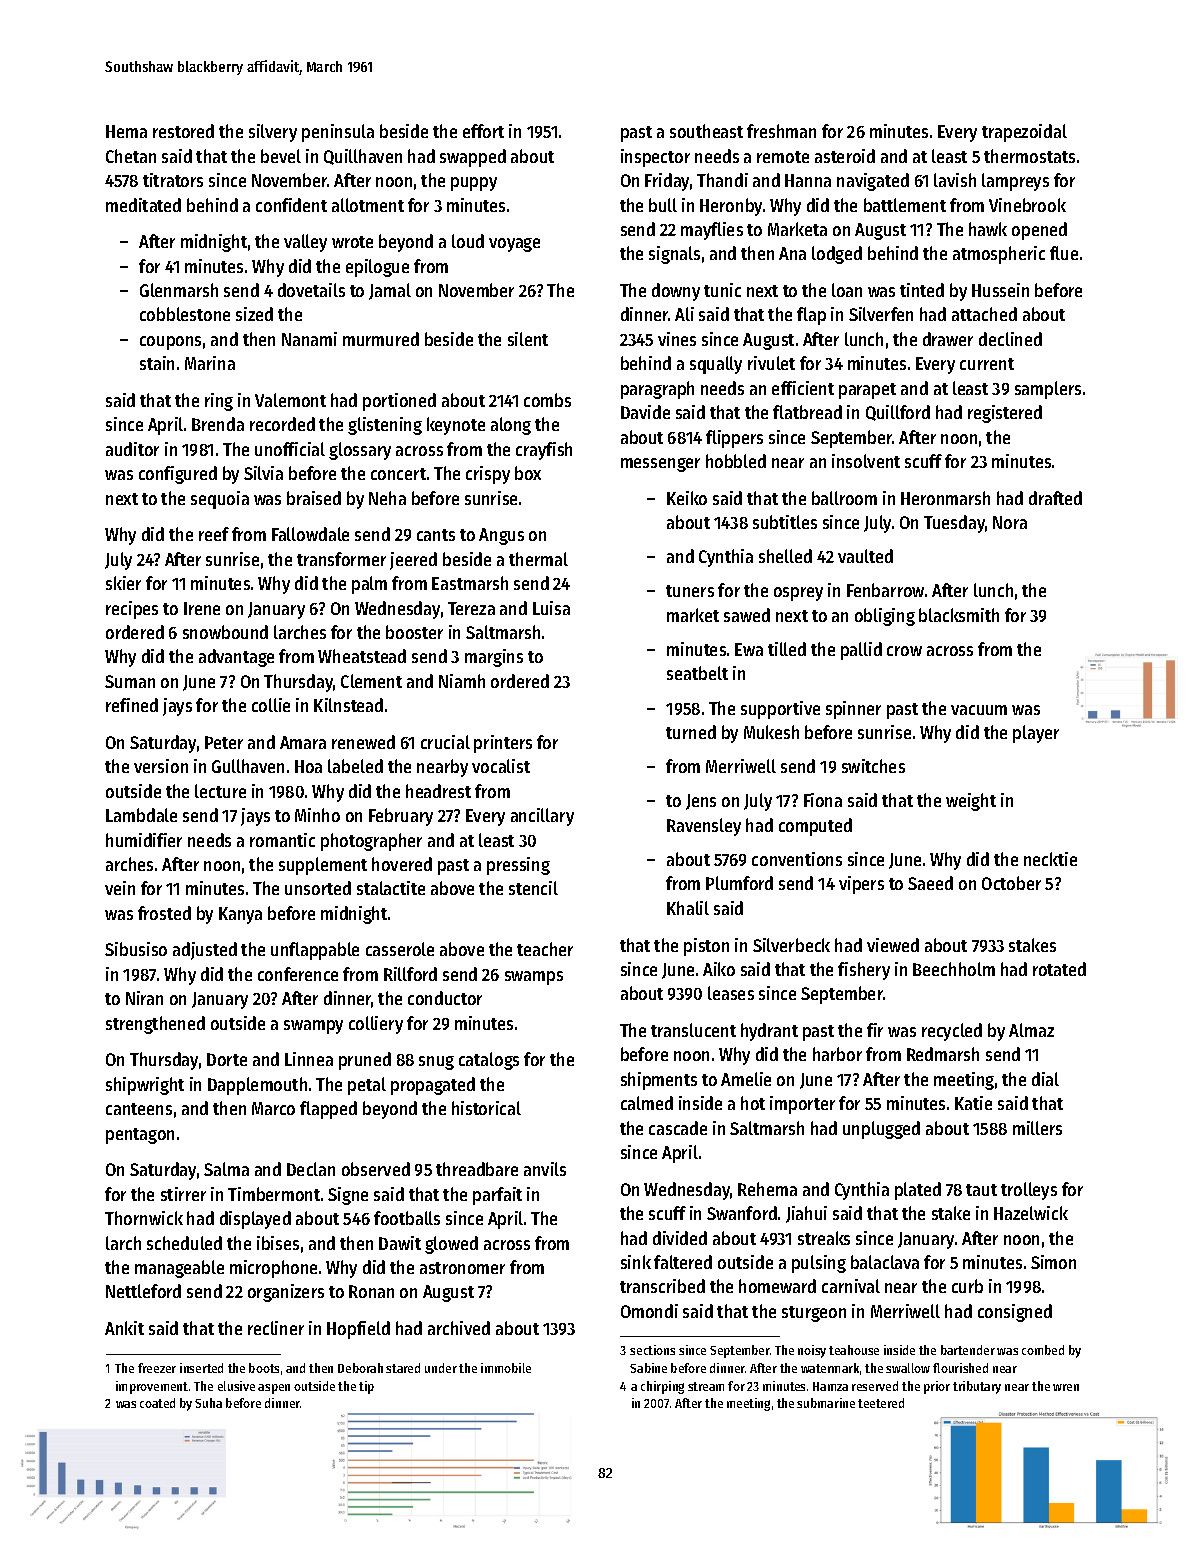 The width and height of the document is (1197, 1549). What do you see at coordinates (704, 827) in the document?
I see `Ravensley` at bounding box center [704, 827].
